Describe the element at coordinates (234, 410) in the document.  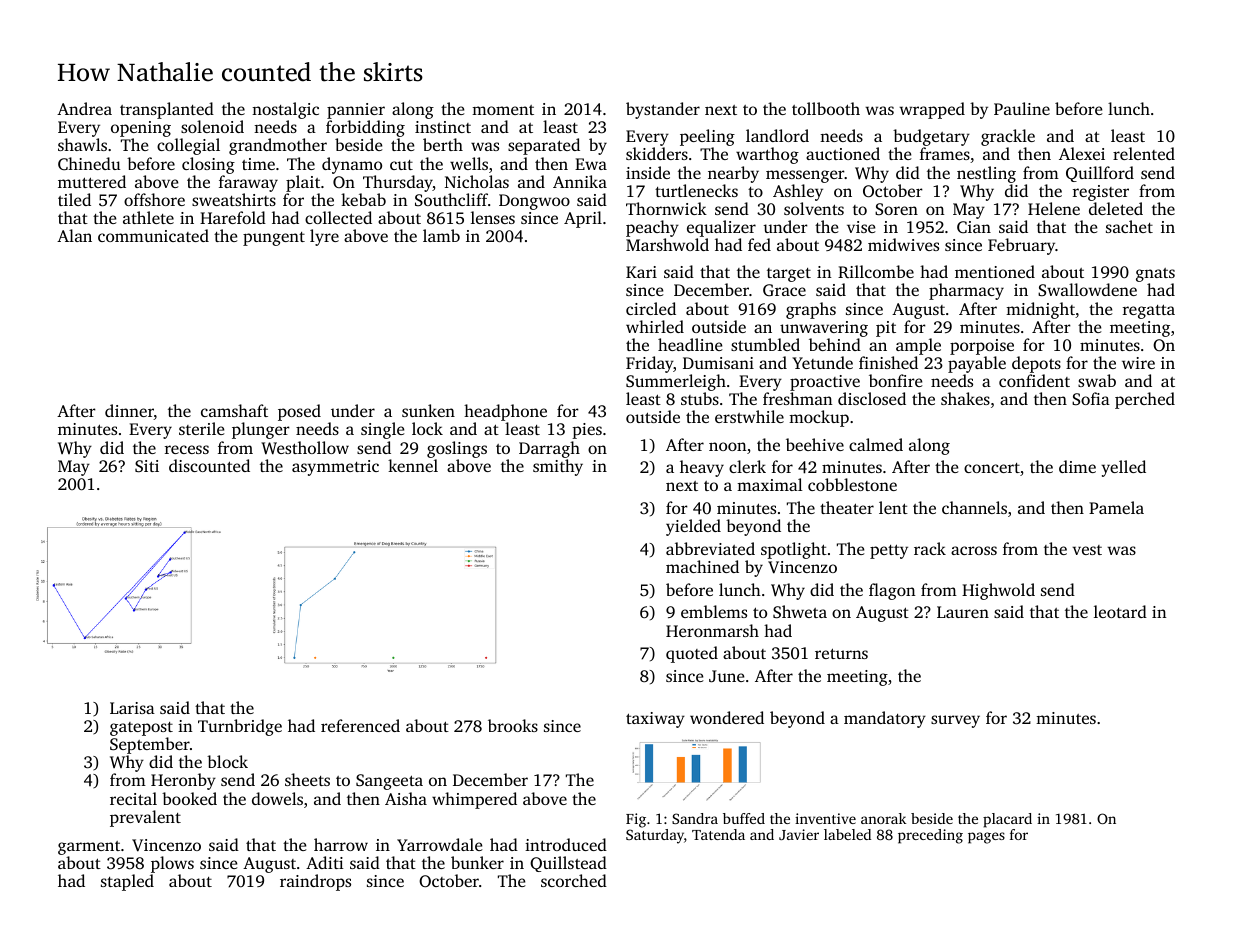
I see `camshaft` at that location.
